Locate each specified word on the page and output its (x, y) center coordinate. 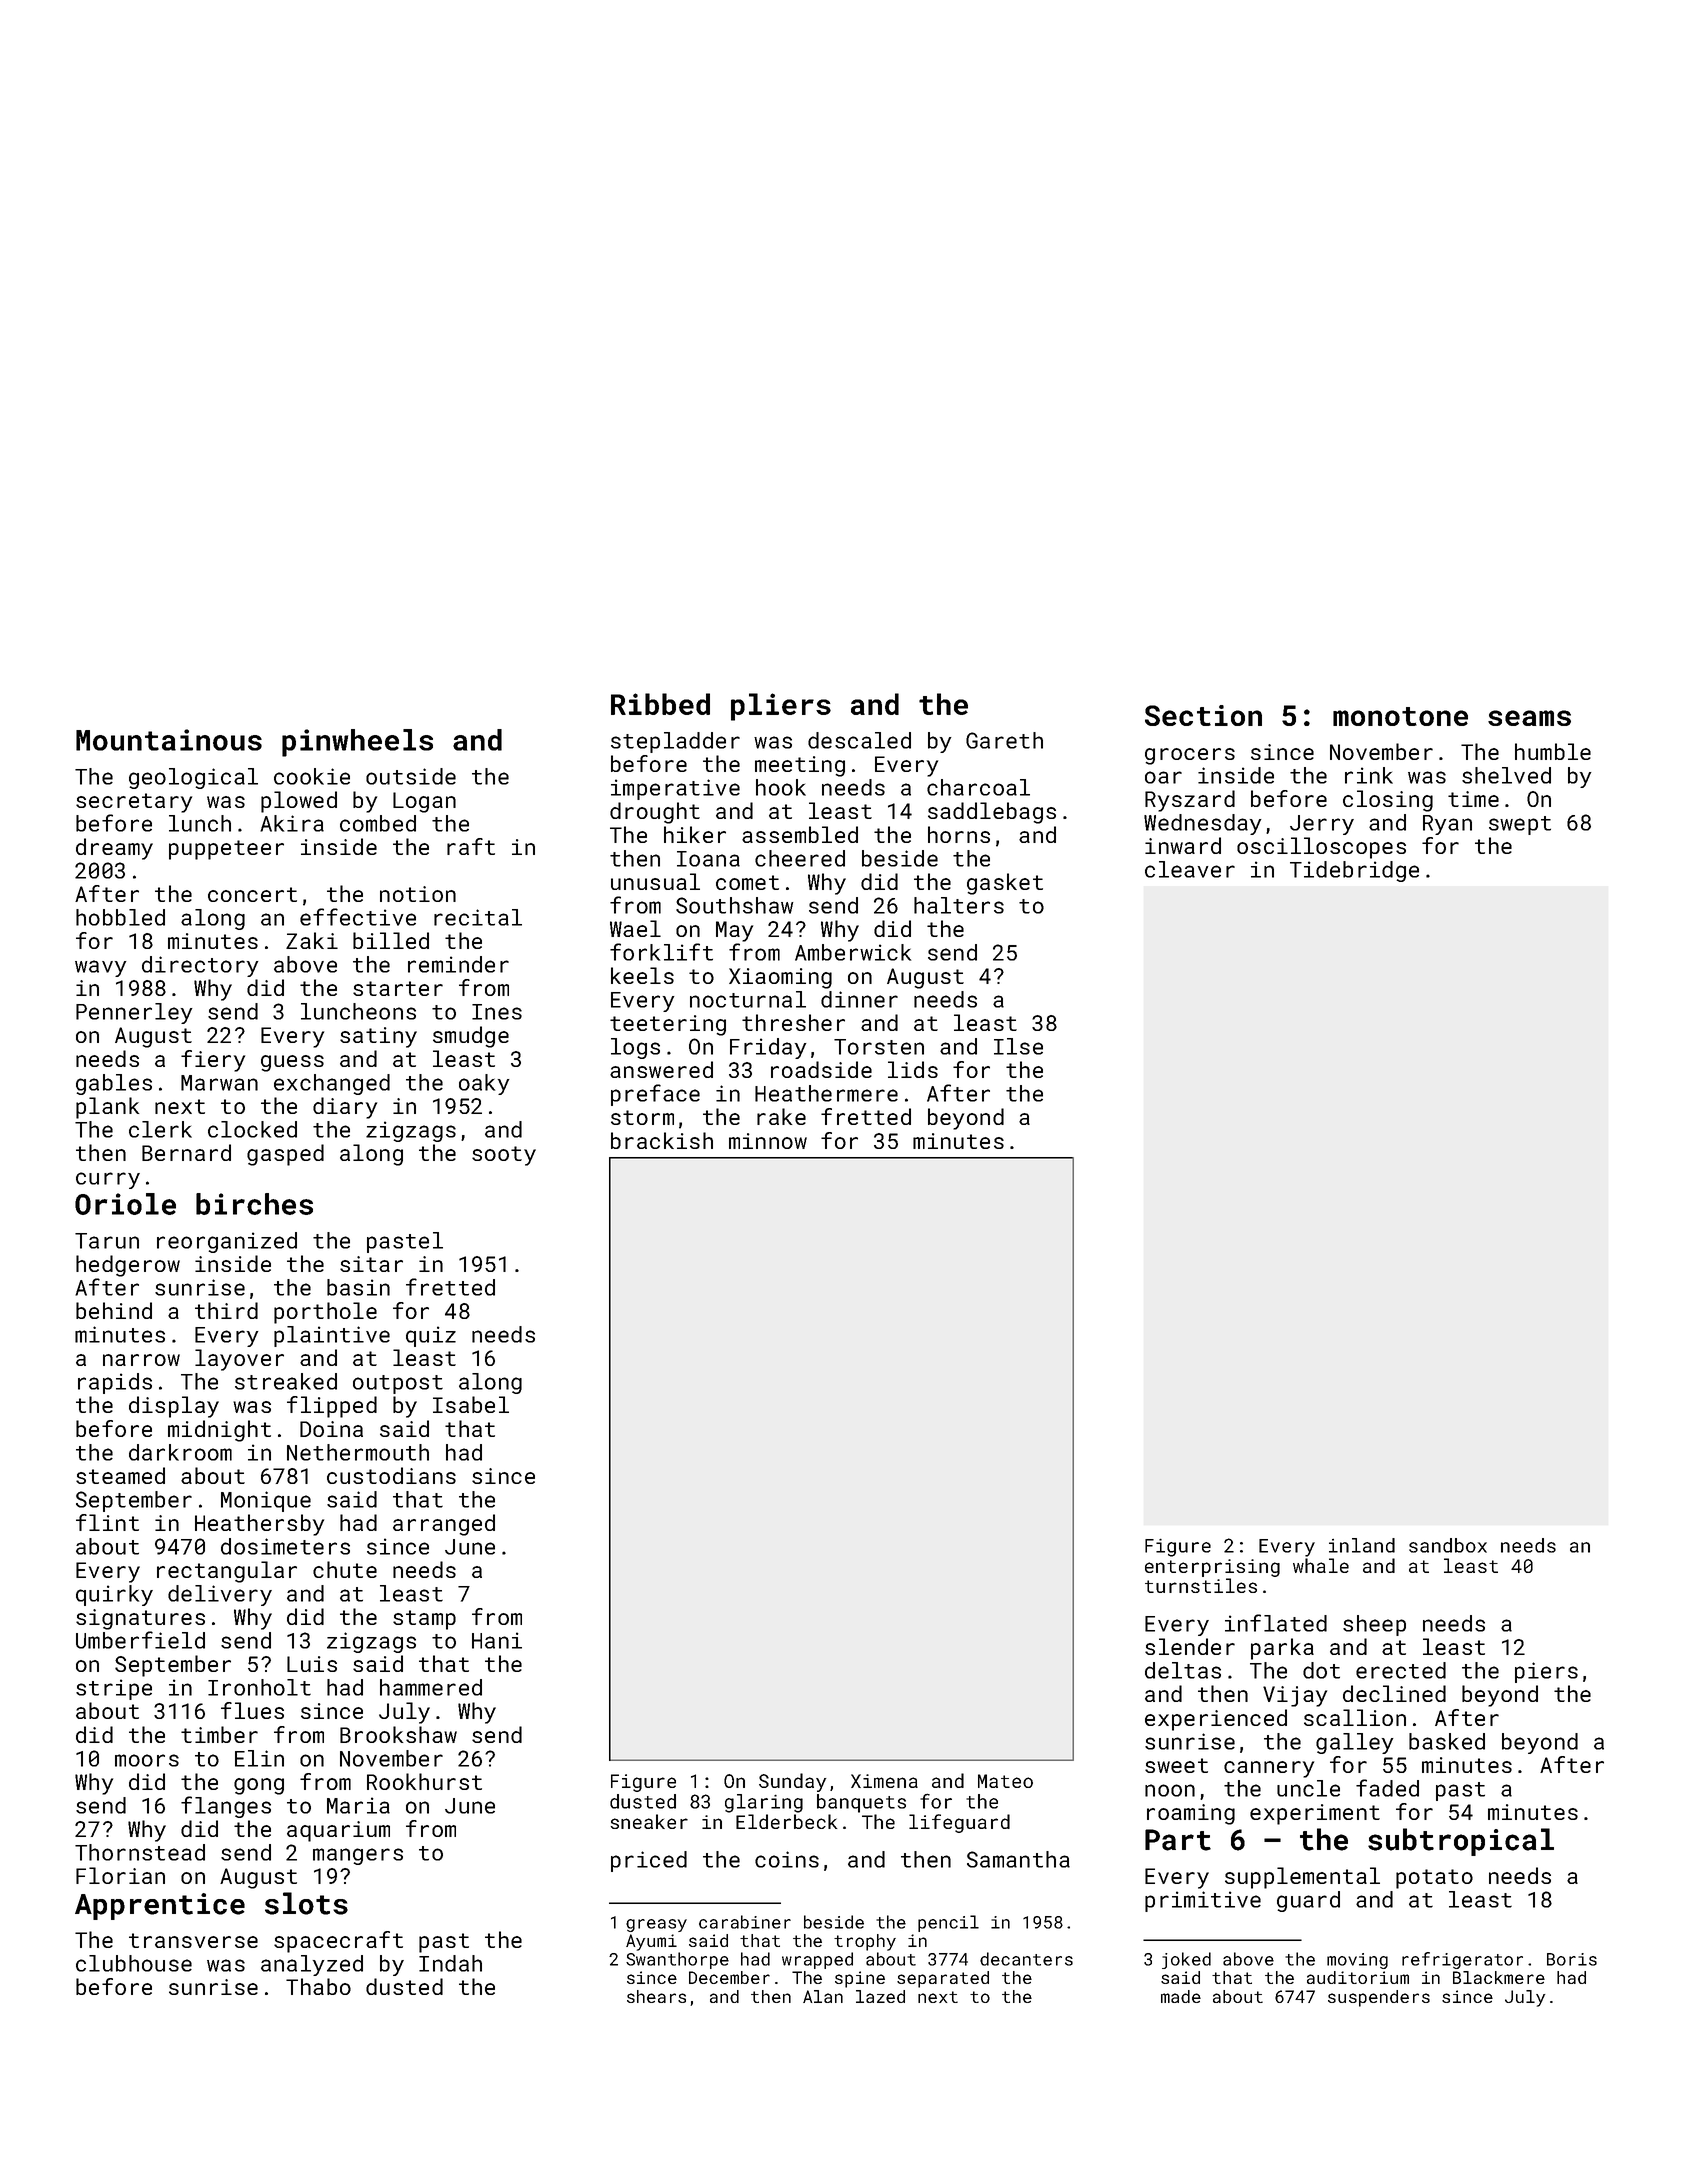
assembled (800, 834)
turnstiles (1201, 1585)
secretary (134, 803)
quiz (431, 1336)
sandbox (1448, 1545)
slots (306, 1903)
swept (1520, 825)
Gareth (1004, 740)
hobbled (120, 917)
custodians (391, 1475)
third (226, 1310)
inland (1362, 1545)
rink (1369, 775)
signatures (140, 1619)
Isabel (471, 1404)
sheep (1374, 1625)
